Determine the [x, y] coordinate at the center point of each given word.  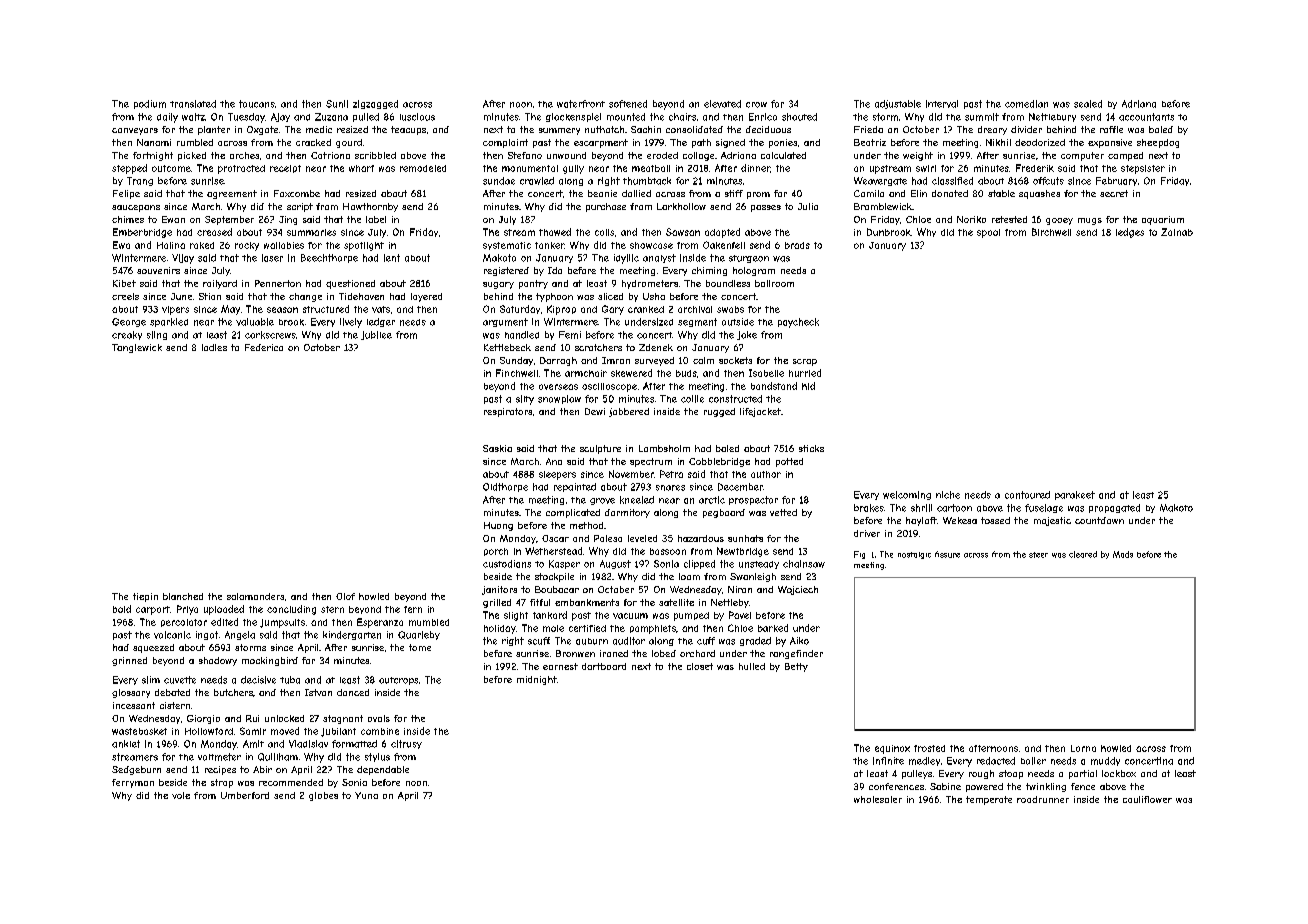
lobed [664, 653]
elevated [722, 104]
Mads [1123, 554]
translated [193, 104]
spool [988, 233]
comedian [1026, 104]
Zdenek [656, 347]
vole [181, 795]
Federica [264, 347]
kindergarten [352, 635]
